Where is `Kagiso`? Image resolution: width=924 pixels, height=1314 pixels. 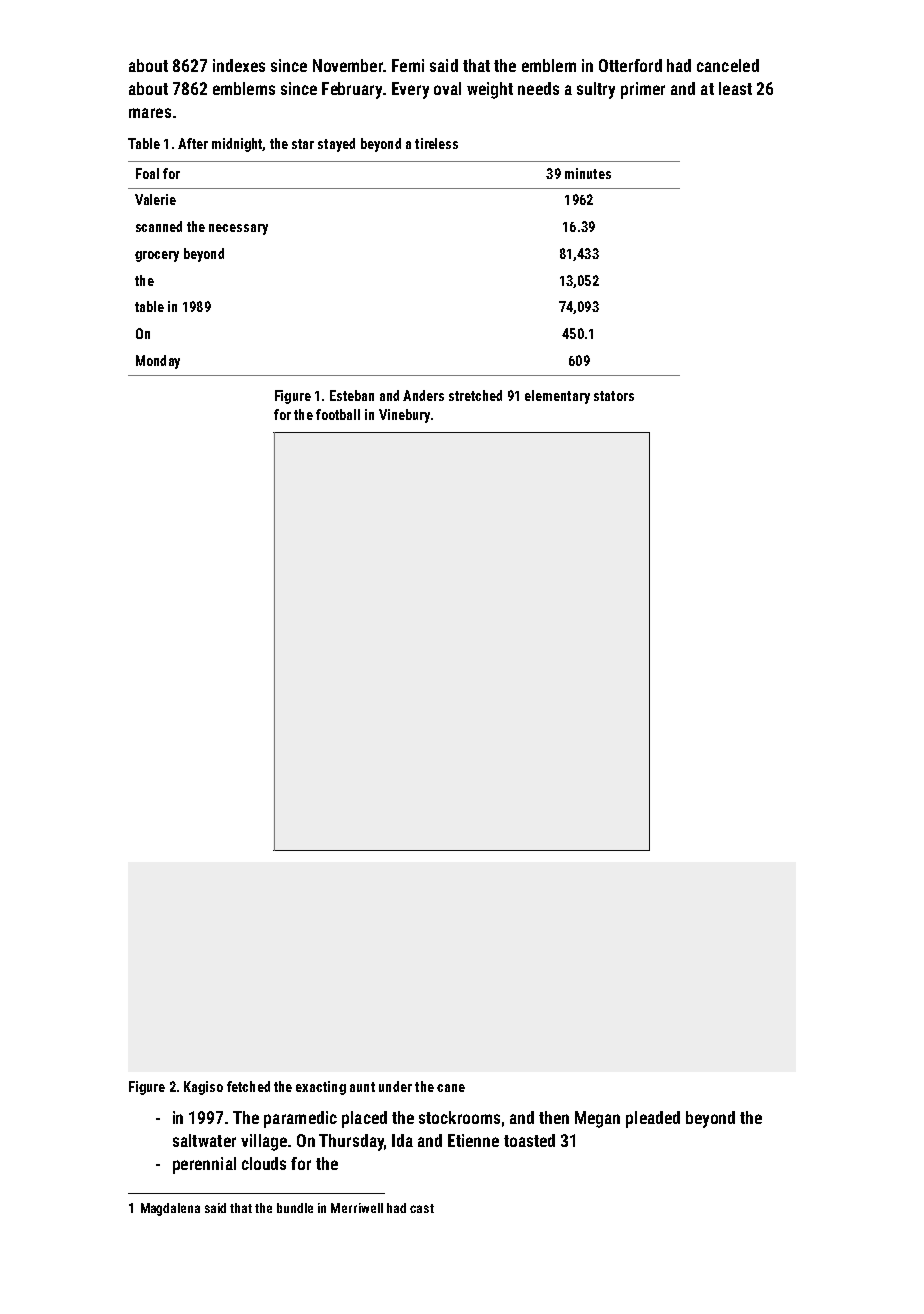 Kagiso is located at coordinates (203, 1088).
